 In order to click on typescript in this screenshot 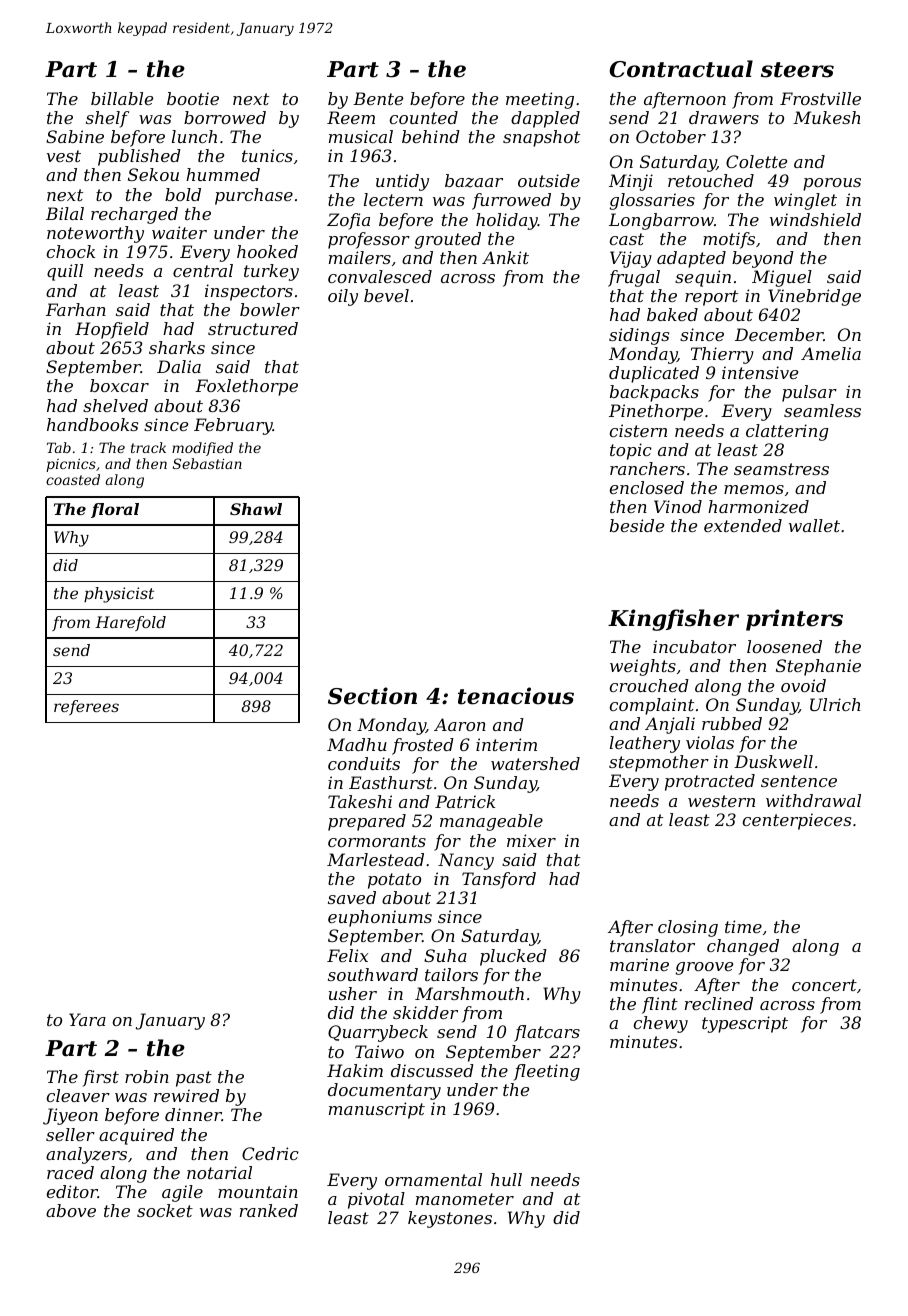, I will do `click(745, 1024)`.
